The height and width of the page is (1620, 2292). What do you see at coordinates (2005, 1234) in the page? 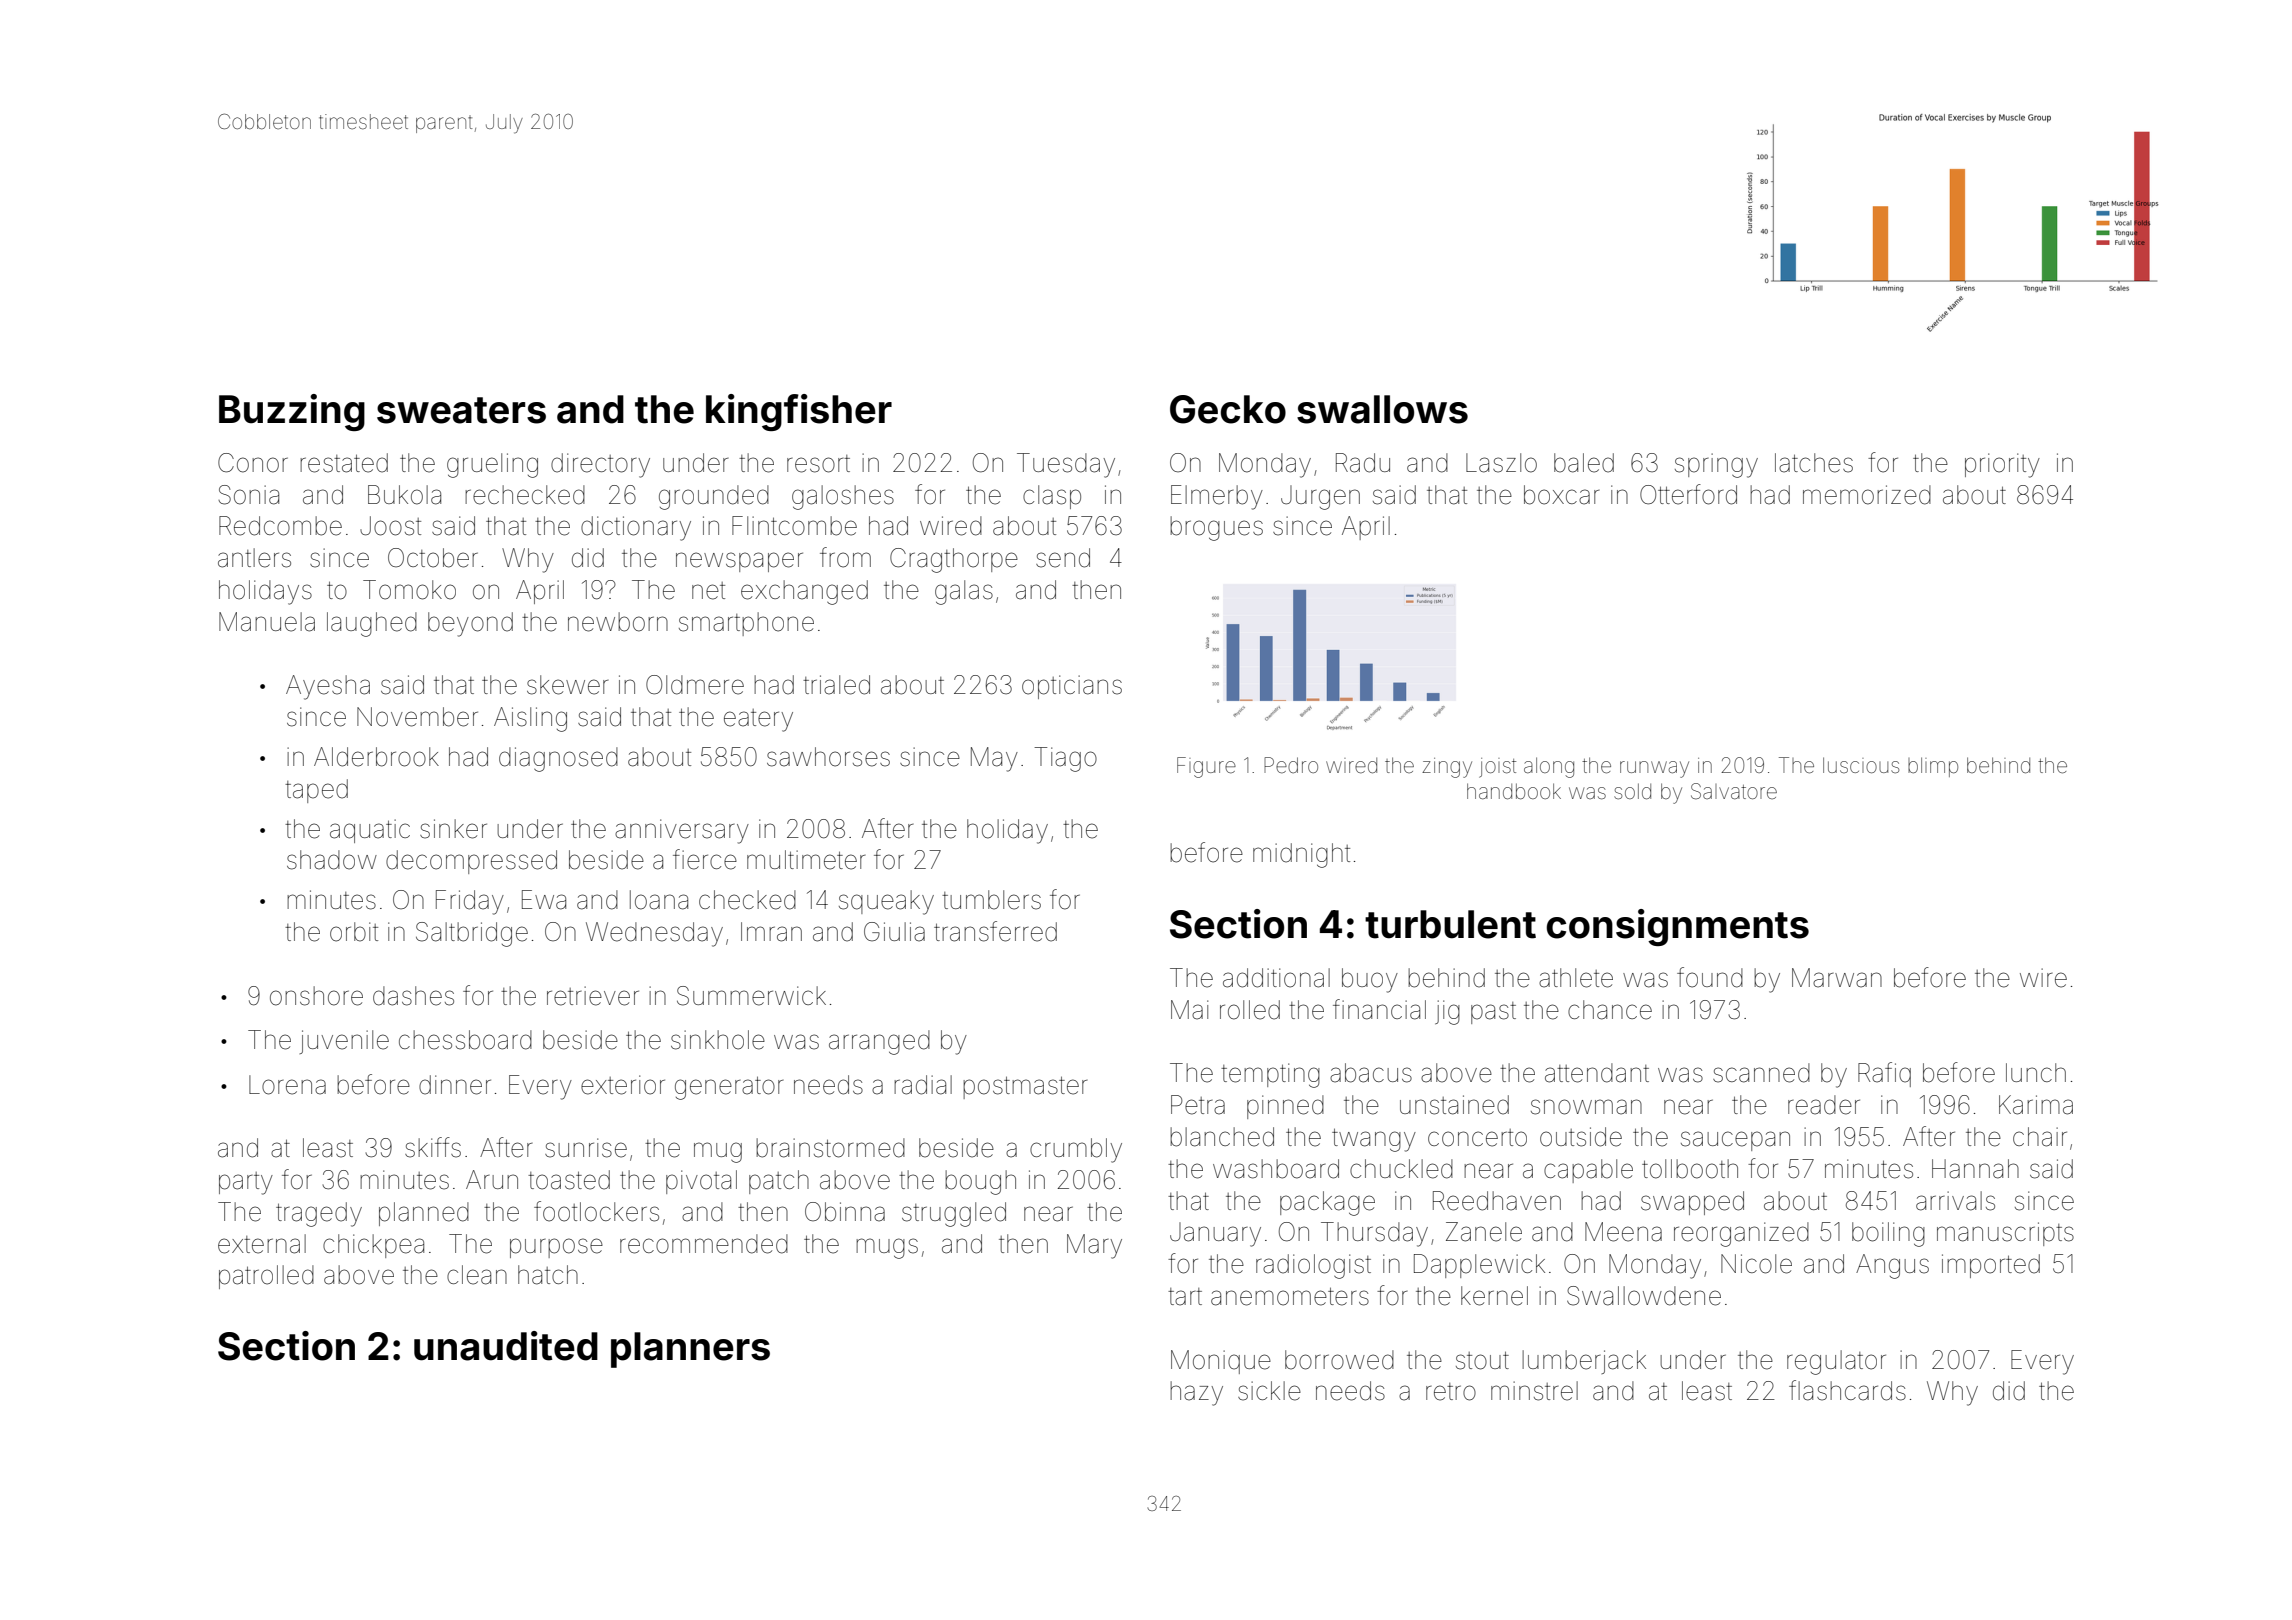
I see `manuscripts` at bounding box center [2005, 1234].
